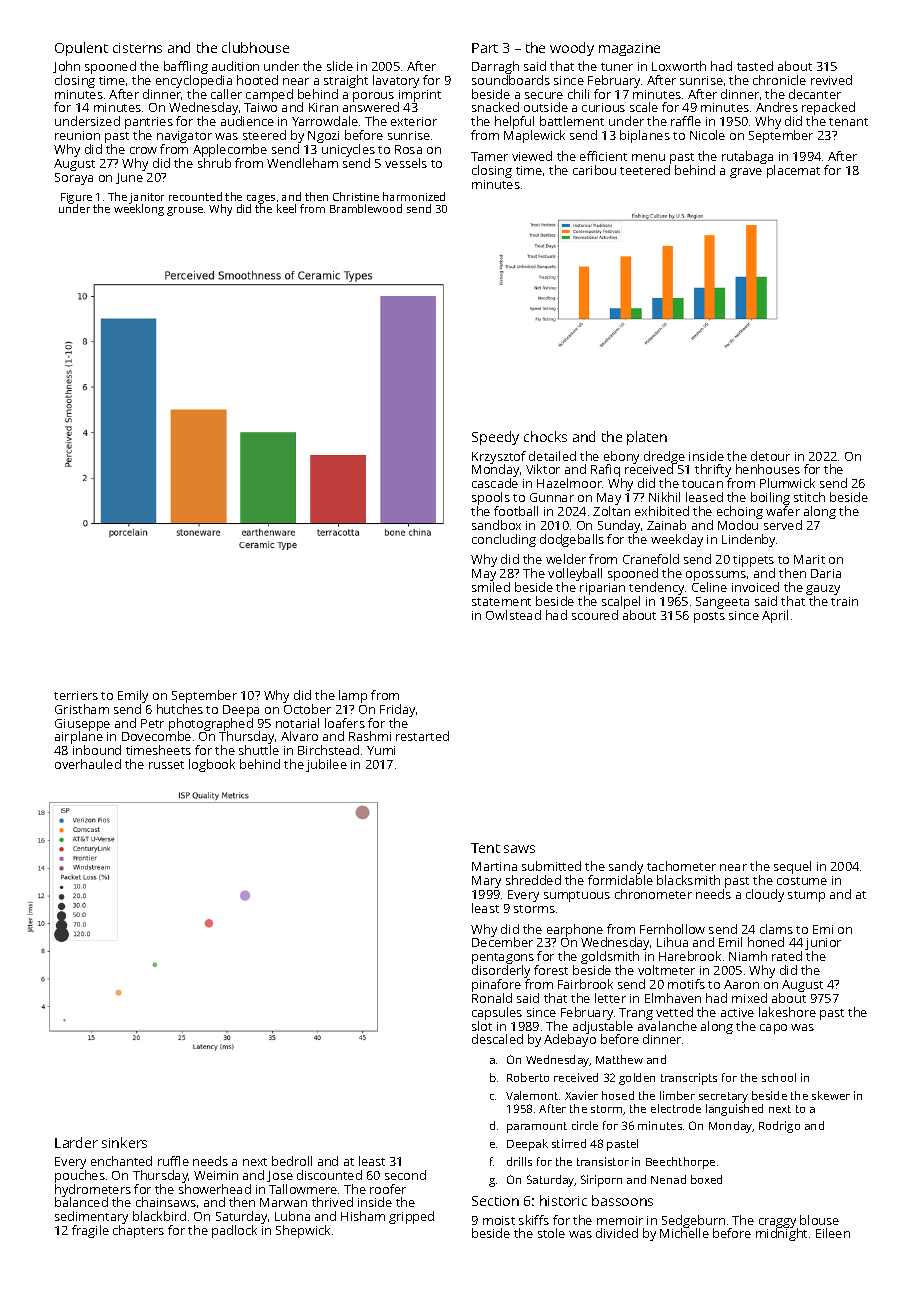 The height and width of the screenshot is (1308, 924). I want to click on Sangeeta, so click(722, 603).
